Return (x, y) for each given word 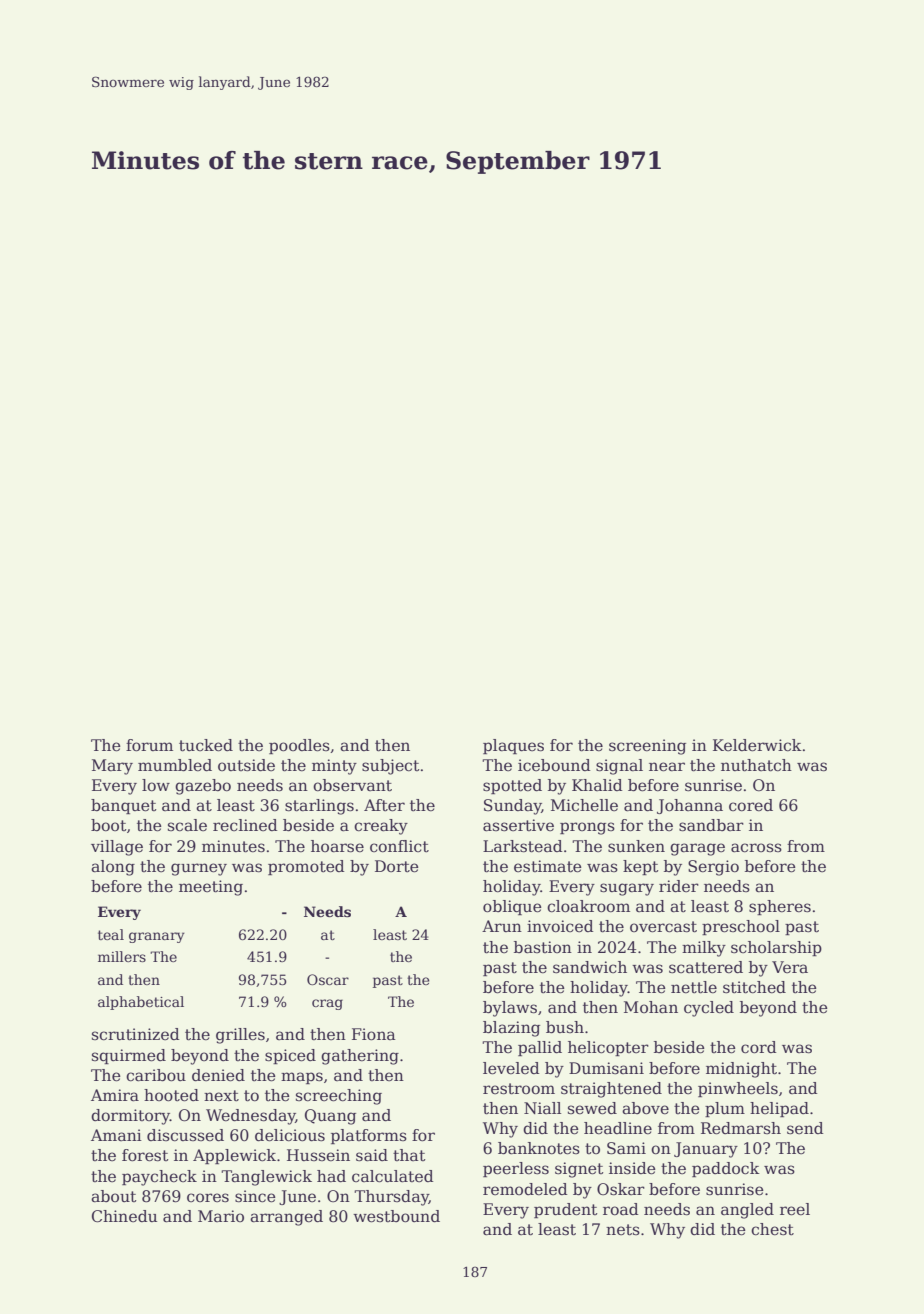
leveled (511, 1068)
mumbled (175, 765)
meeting (211, 888)
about (113, 1196)
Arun (502, 926)
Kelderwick (757, 745)
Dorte (397, 866)
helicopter (608, 1048)
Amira (115, 1095)
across (756, 848)
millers (122, 956)
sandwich (590, 967)
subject (390, 767)
